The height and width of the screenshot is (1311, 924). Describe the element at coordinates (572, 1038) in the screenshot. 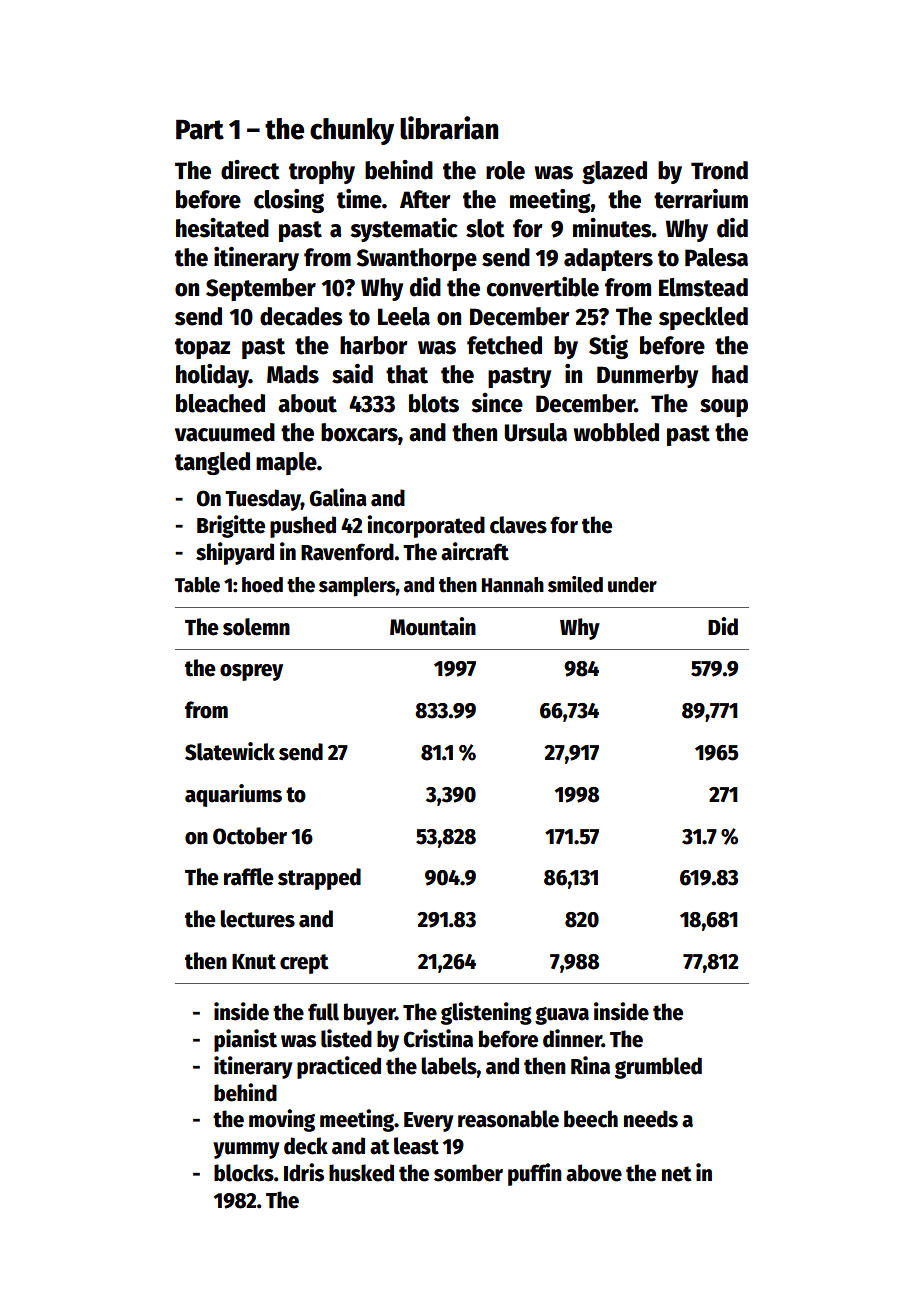

I see `dinner` at that location.
